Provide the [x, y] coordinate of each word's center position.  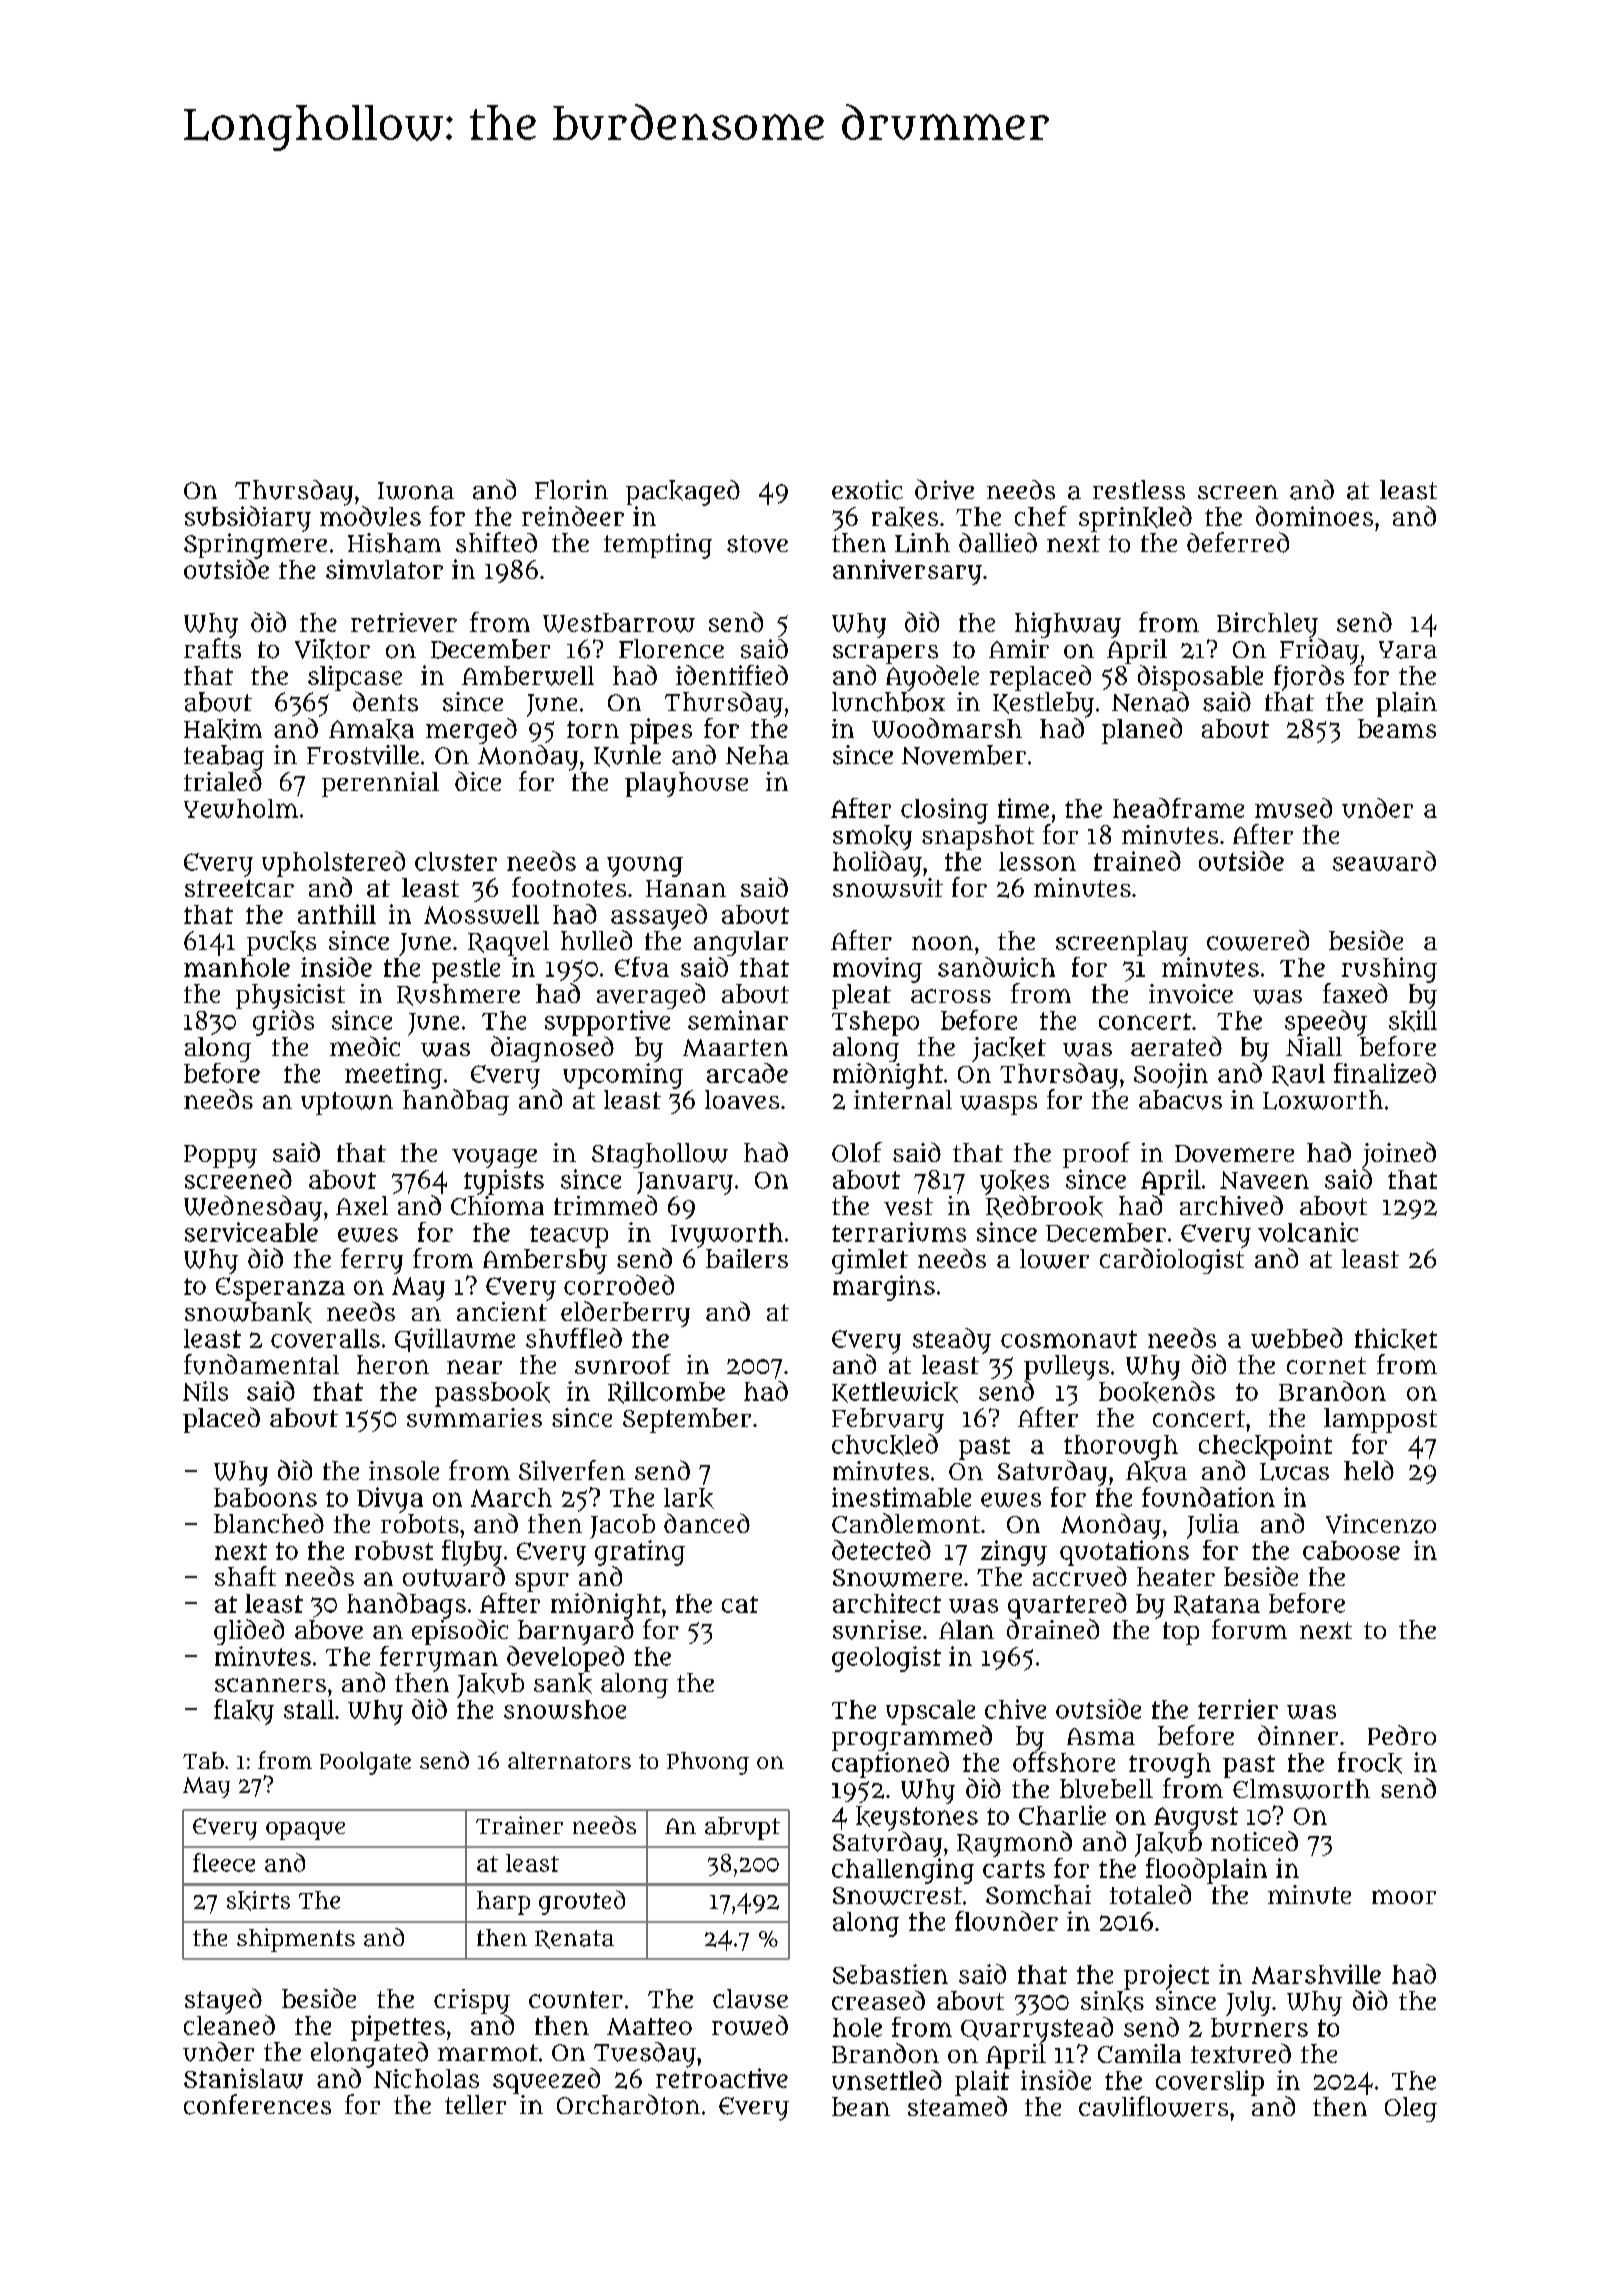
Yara [1408, 650]
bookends [1157, 1392]
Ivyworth [727, 1235]
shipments [296, 1940]
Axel [362, 1205]
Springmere [255, 546]
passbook [492, 1394]
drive [944, 489]
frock [1370, 1763]
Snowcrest [897, 1896]
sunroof [623, 1364]
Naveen [1264, 1180]
